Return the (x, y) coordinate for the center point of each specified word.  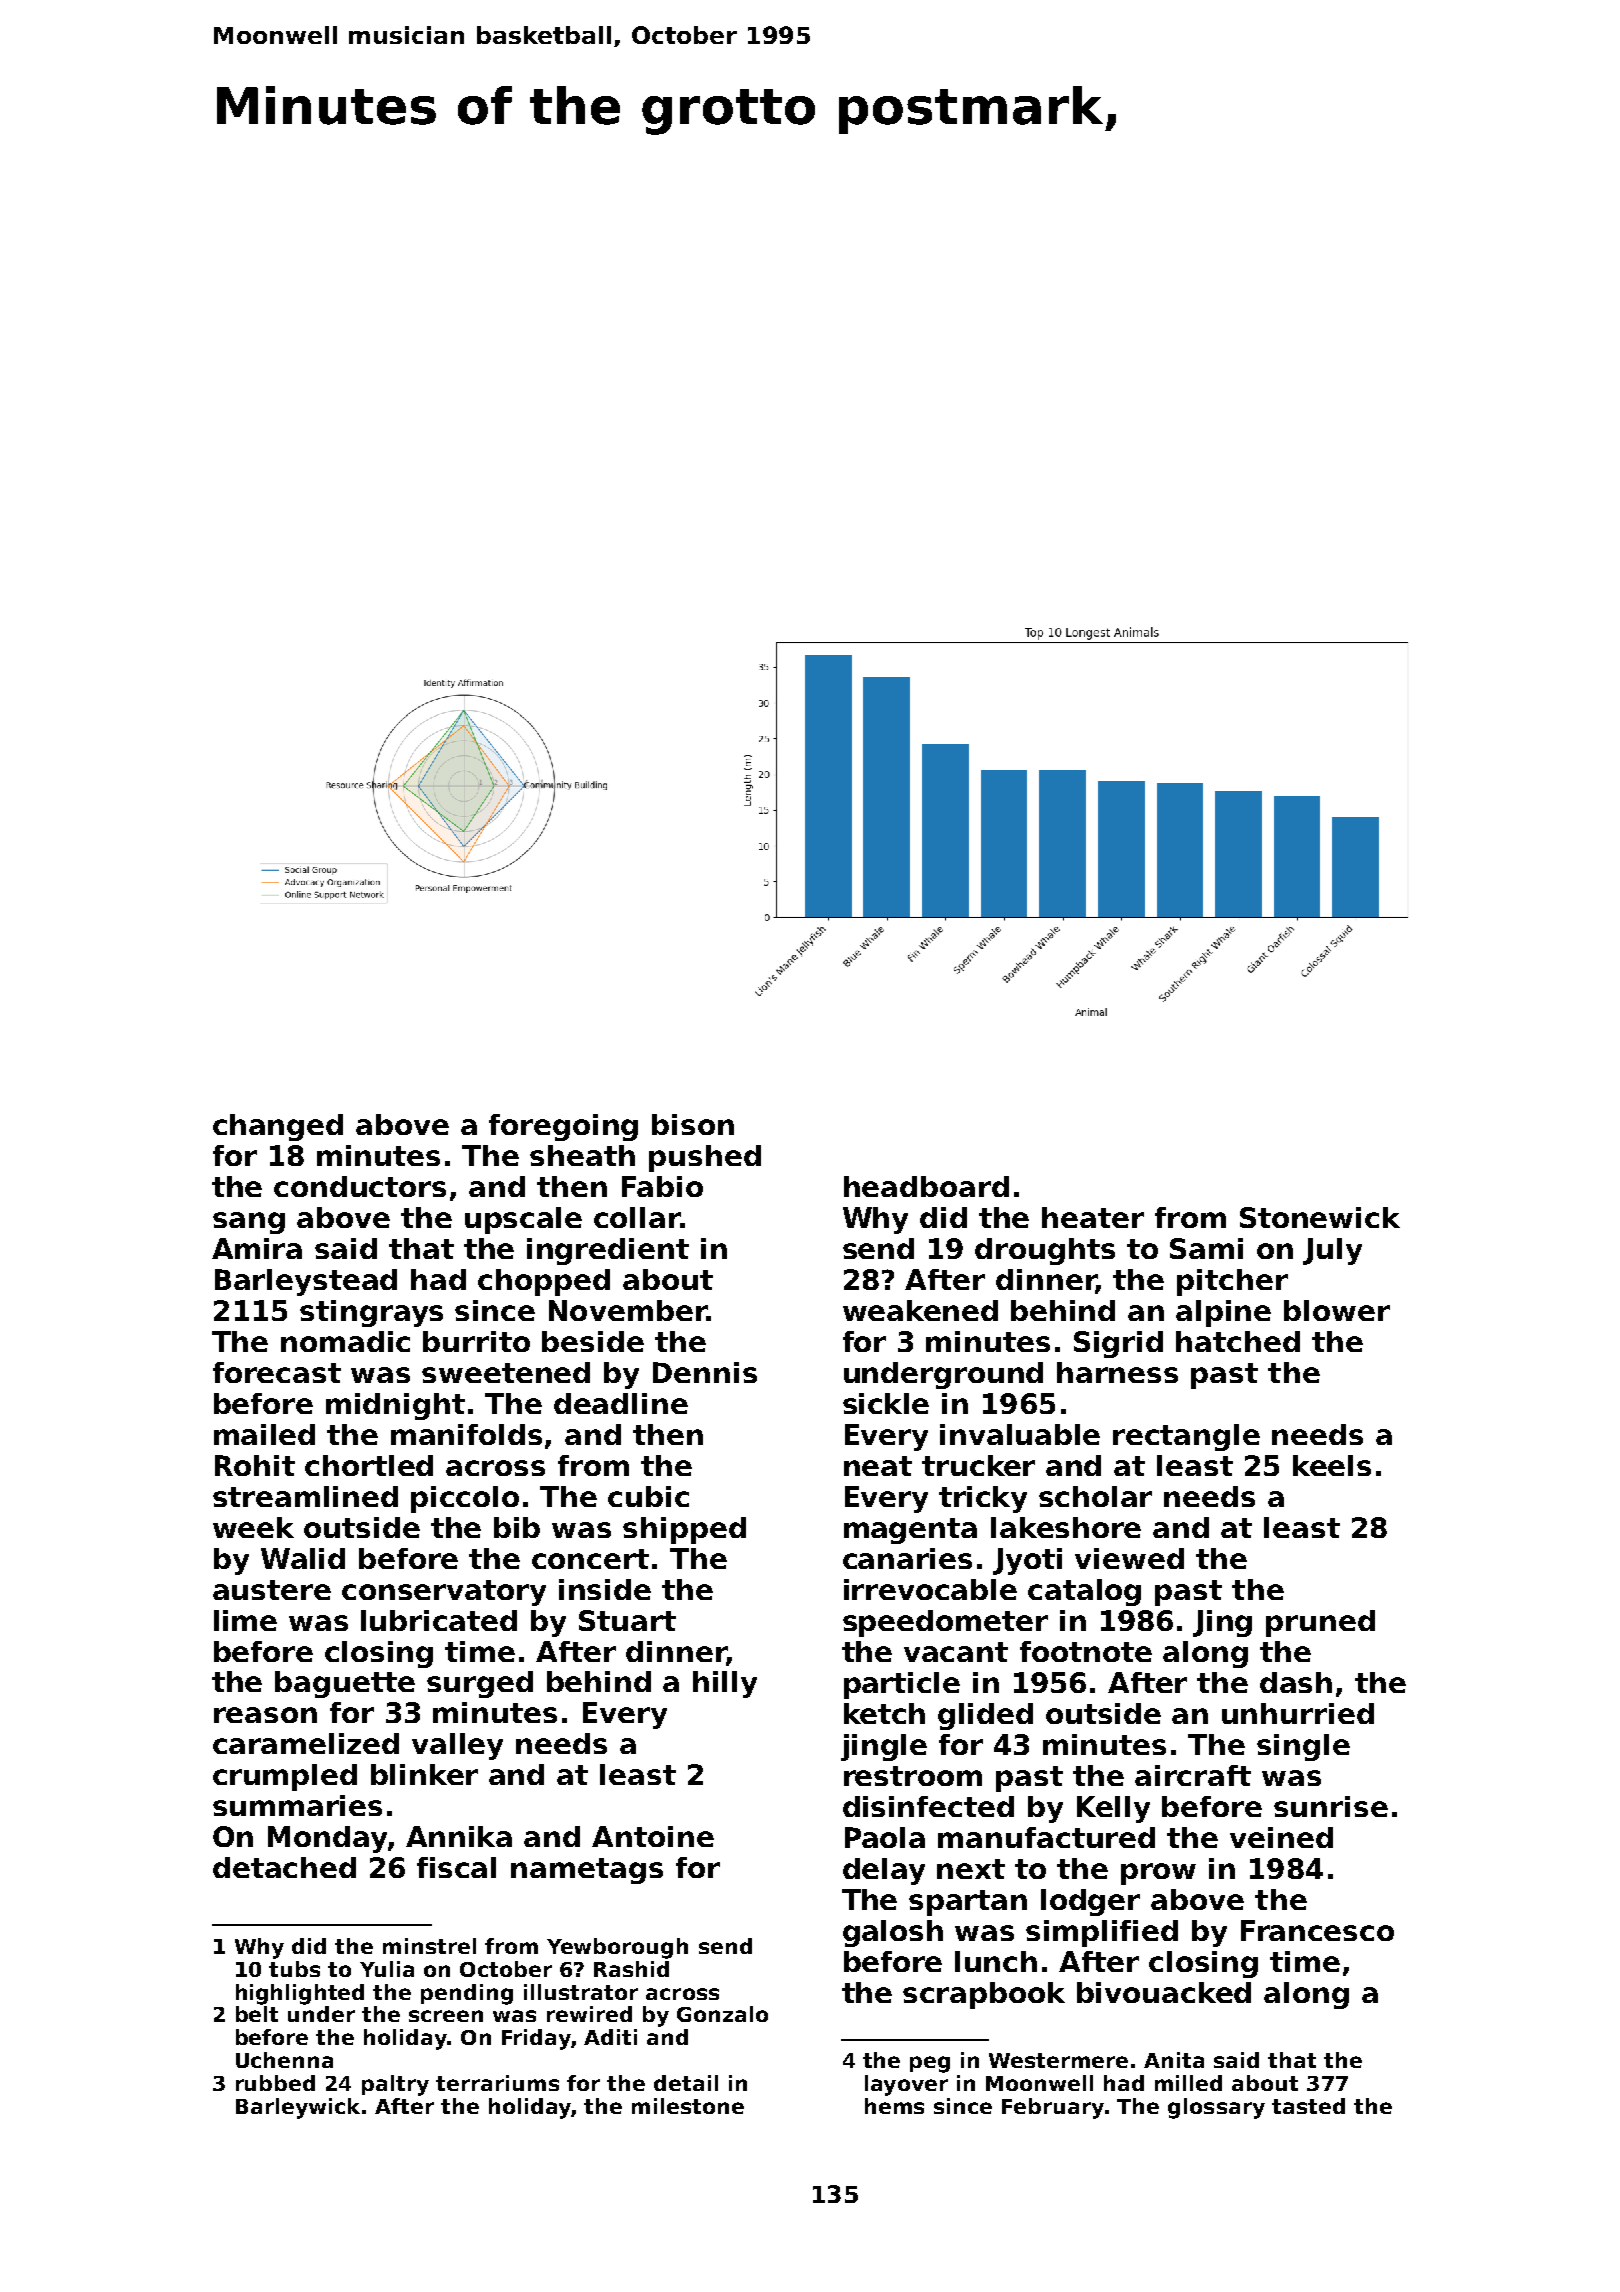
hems (894, 2106)
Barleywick (298, 2108)
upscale (523, 1220)
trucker (978, 1465)
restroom (913, 1776)
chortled (369, 1465)
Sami (1206, 1248)
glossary (1216, 2108)
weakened (920, 1310)
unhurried (1298, 1713)
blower (1337, 1310)
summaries (297, 1805)
